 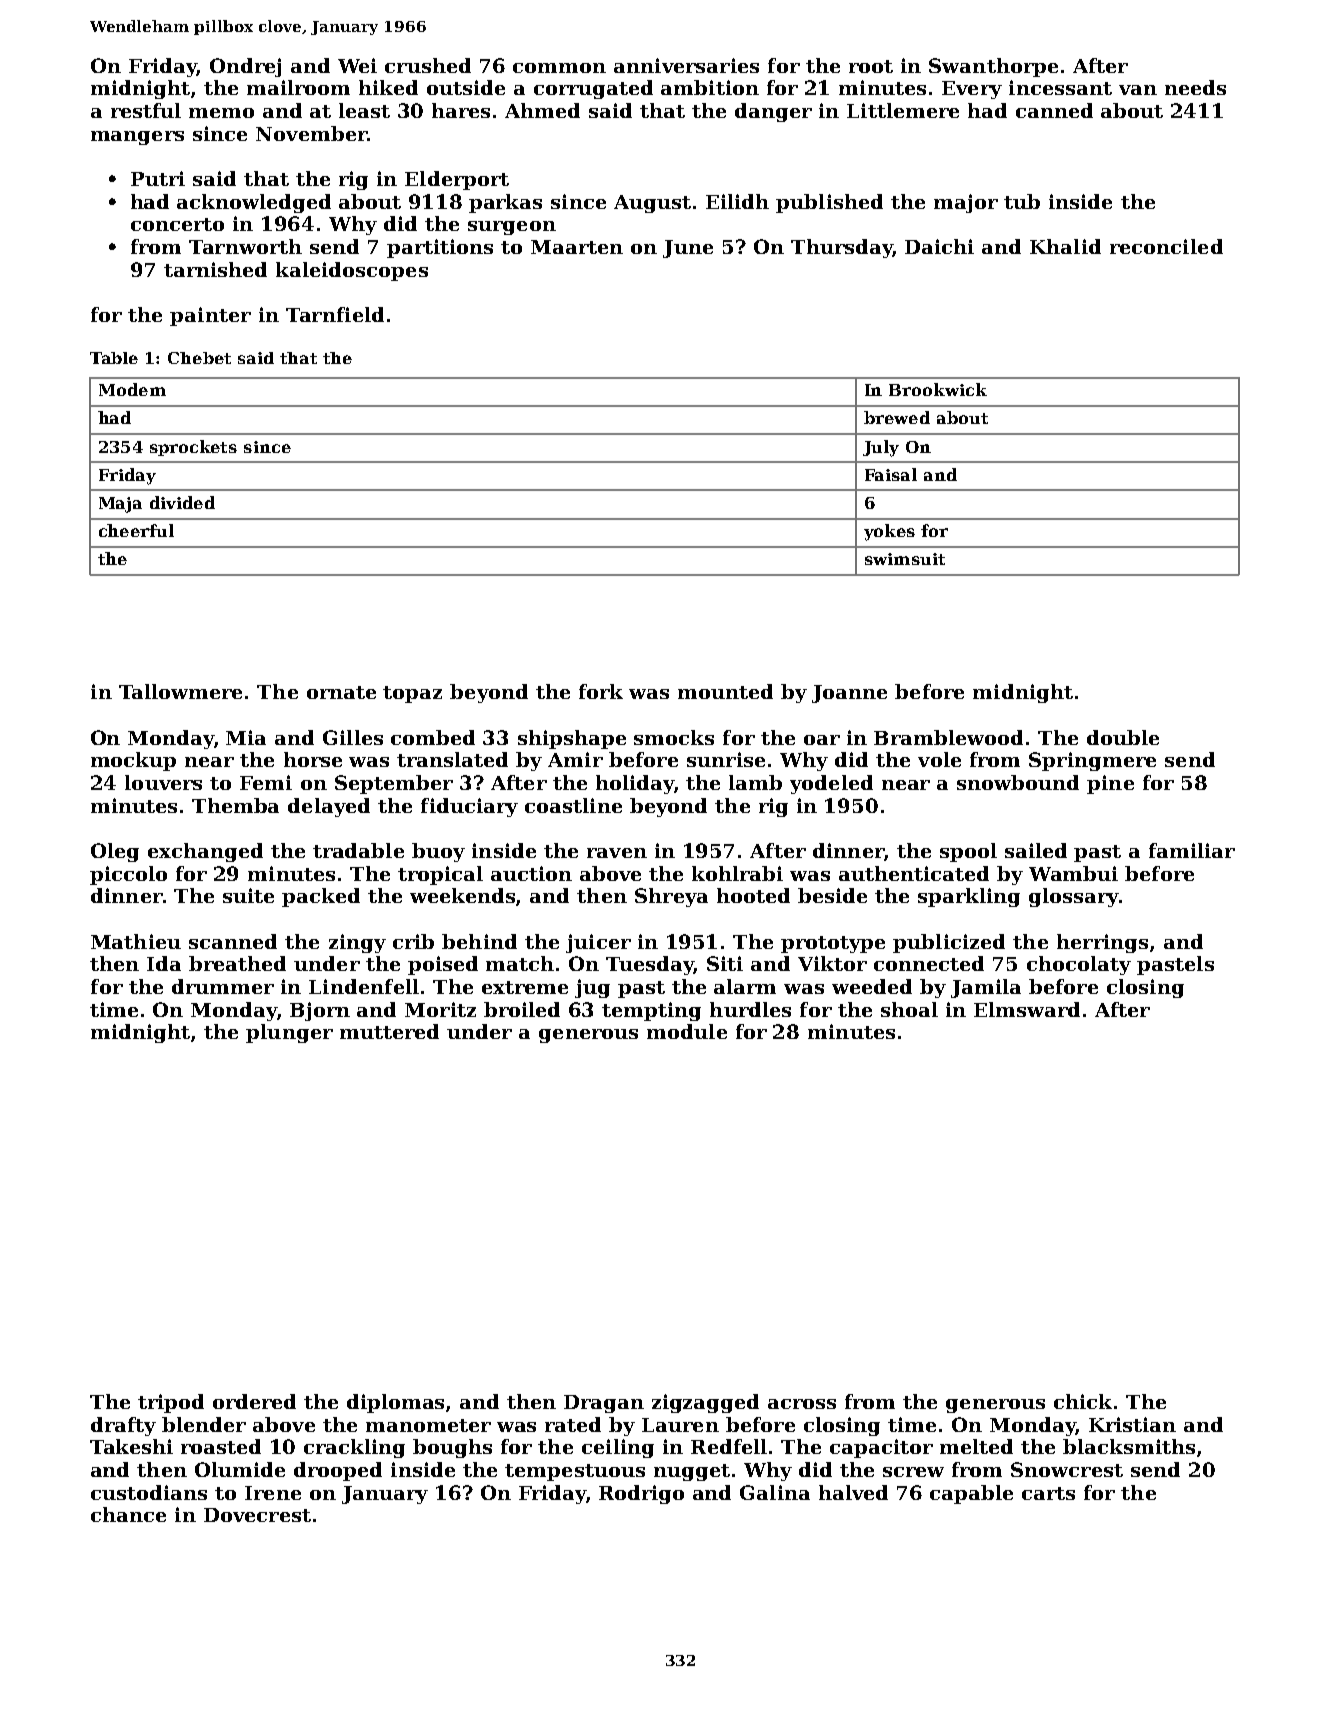 I want to click on root, so click(x=871, y=66).
